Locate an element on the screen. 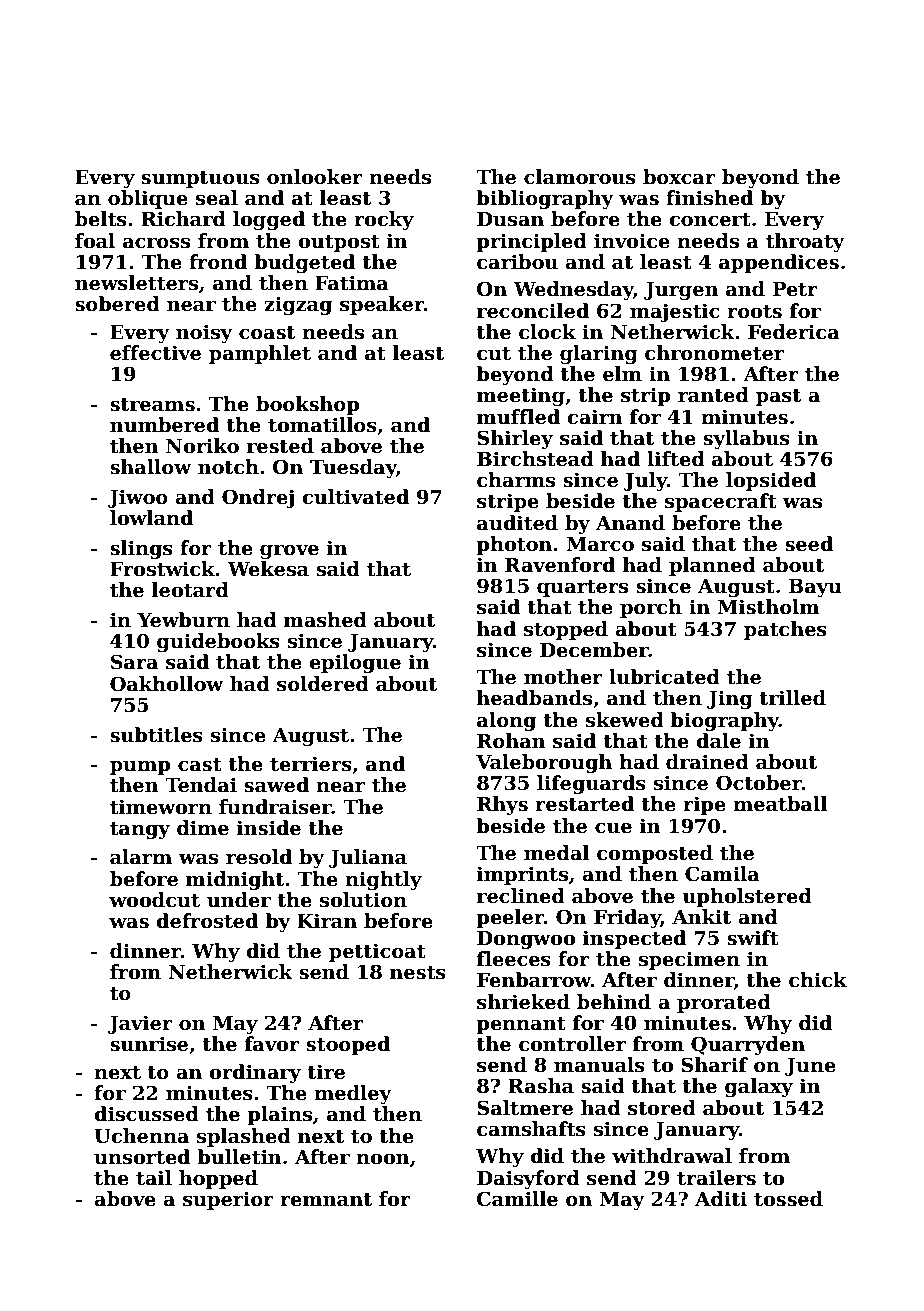 This screenshot has height=1311, width=924. belts is located at coordinates (101, 219).
